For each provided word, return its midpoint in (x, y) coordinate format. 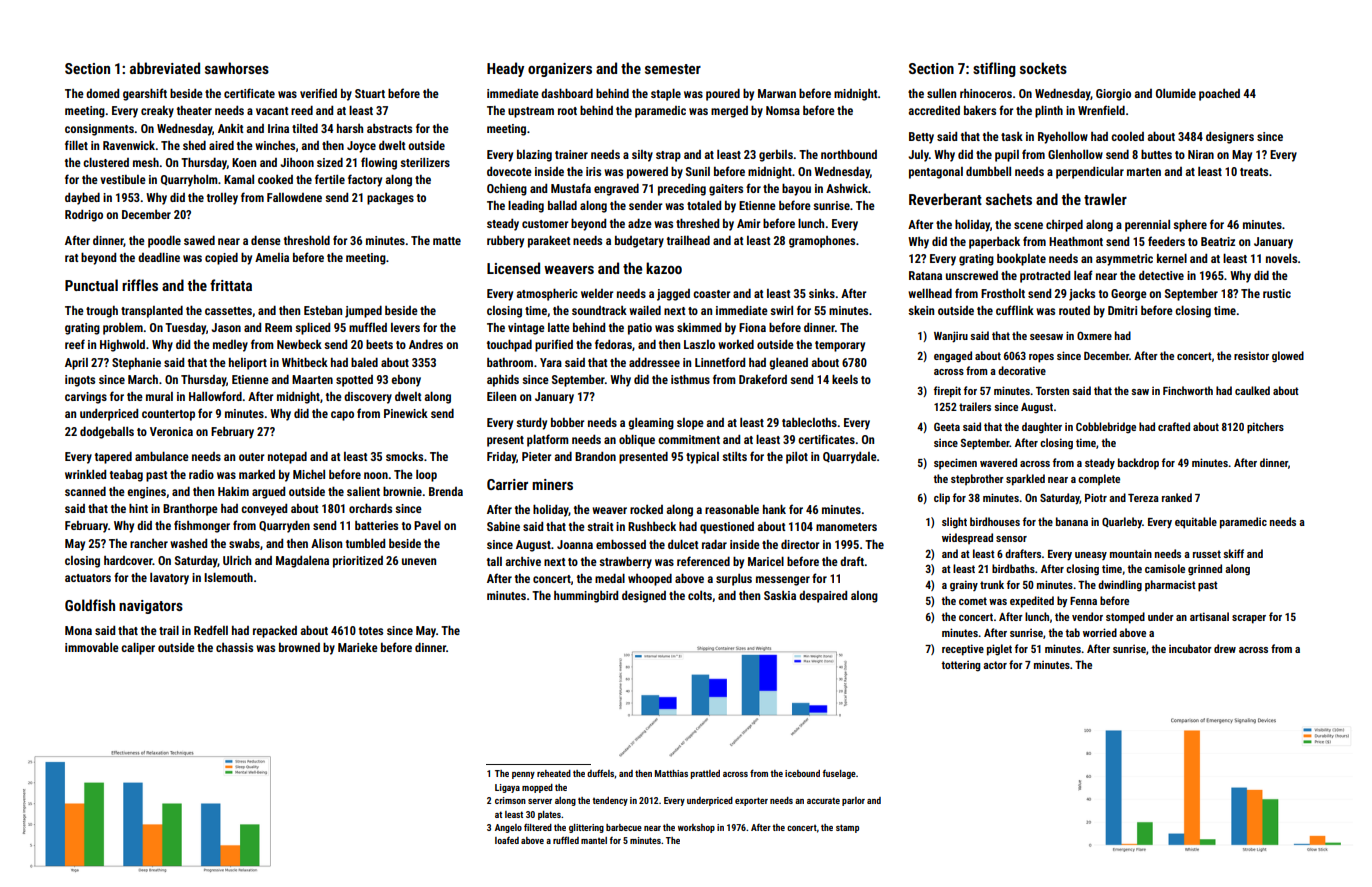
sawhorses (237, 68)
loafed (507, 840)
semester (673, 69)
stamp (847, 828)
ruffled (566, 840)
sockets (1043, 68)
